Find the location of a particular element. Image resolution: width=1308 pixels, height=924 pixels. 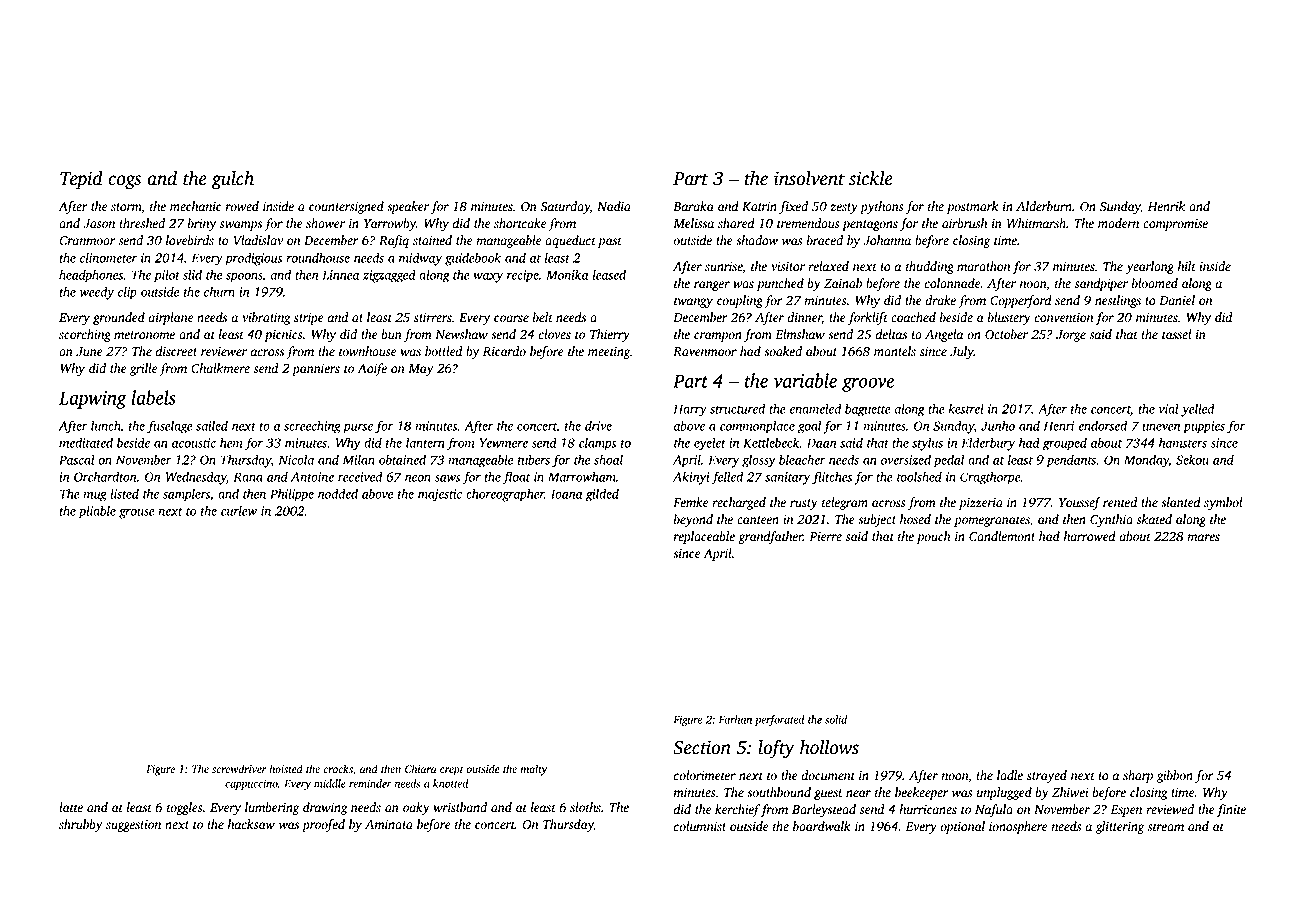

Alderburn is located at coordinates (1044, 206).
